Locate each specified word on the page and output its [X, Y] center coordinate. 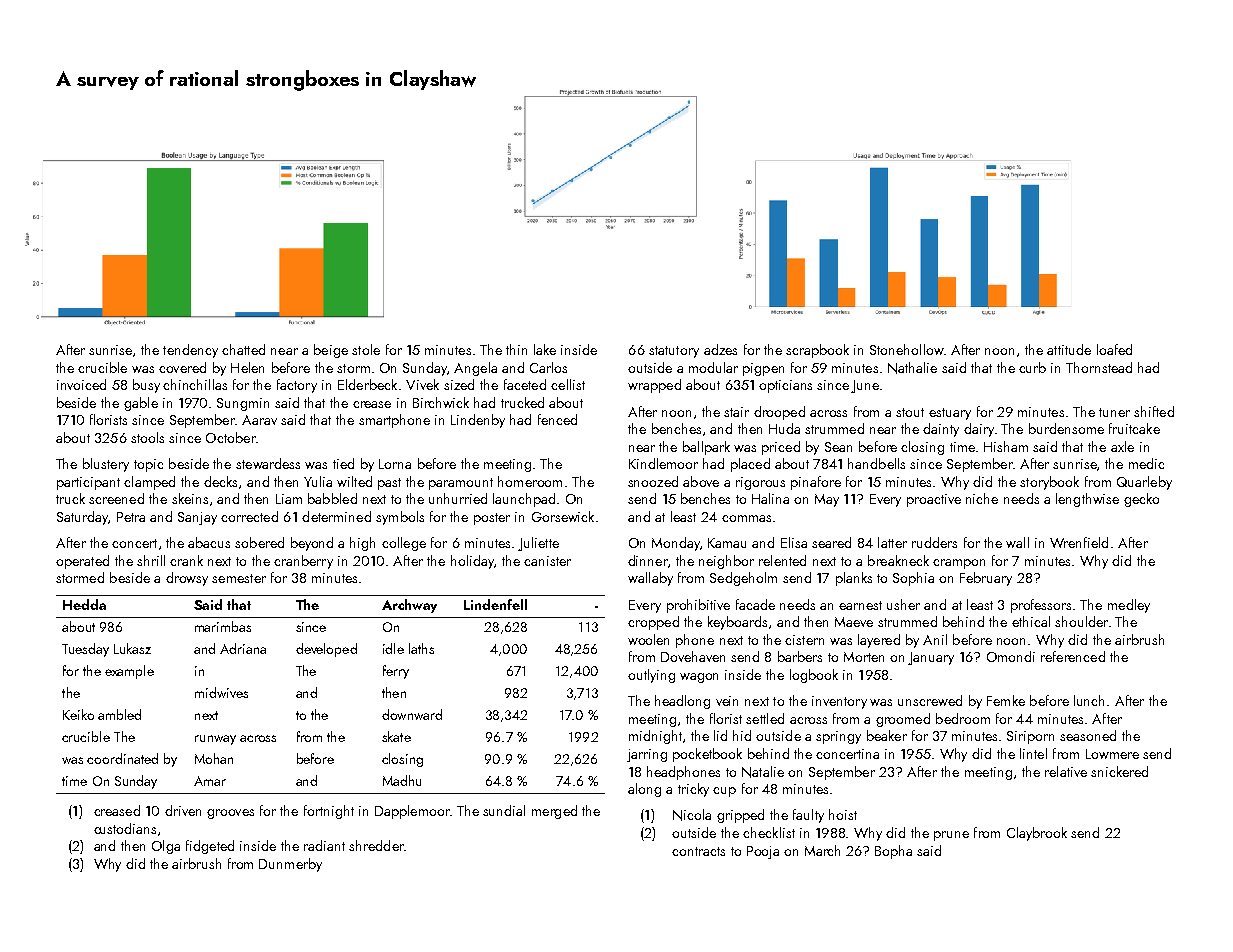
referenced [1073, 656]
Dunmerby [290, 865]
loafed [1114, 349]
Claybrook [1037, 834]
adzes [720, 349]
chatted [243, 349]
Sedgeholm [743, 579]
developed [326, 650]
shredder [376, 845]
